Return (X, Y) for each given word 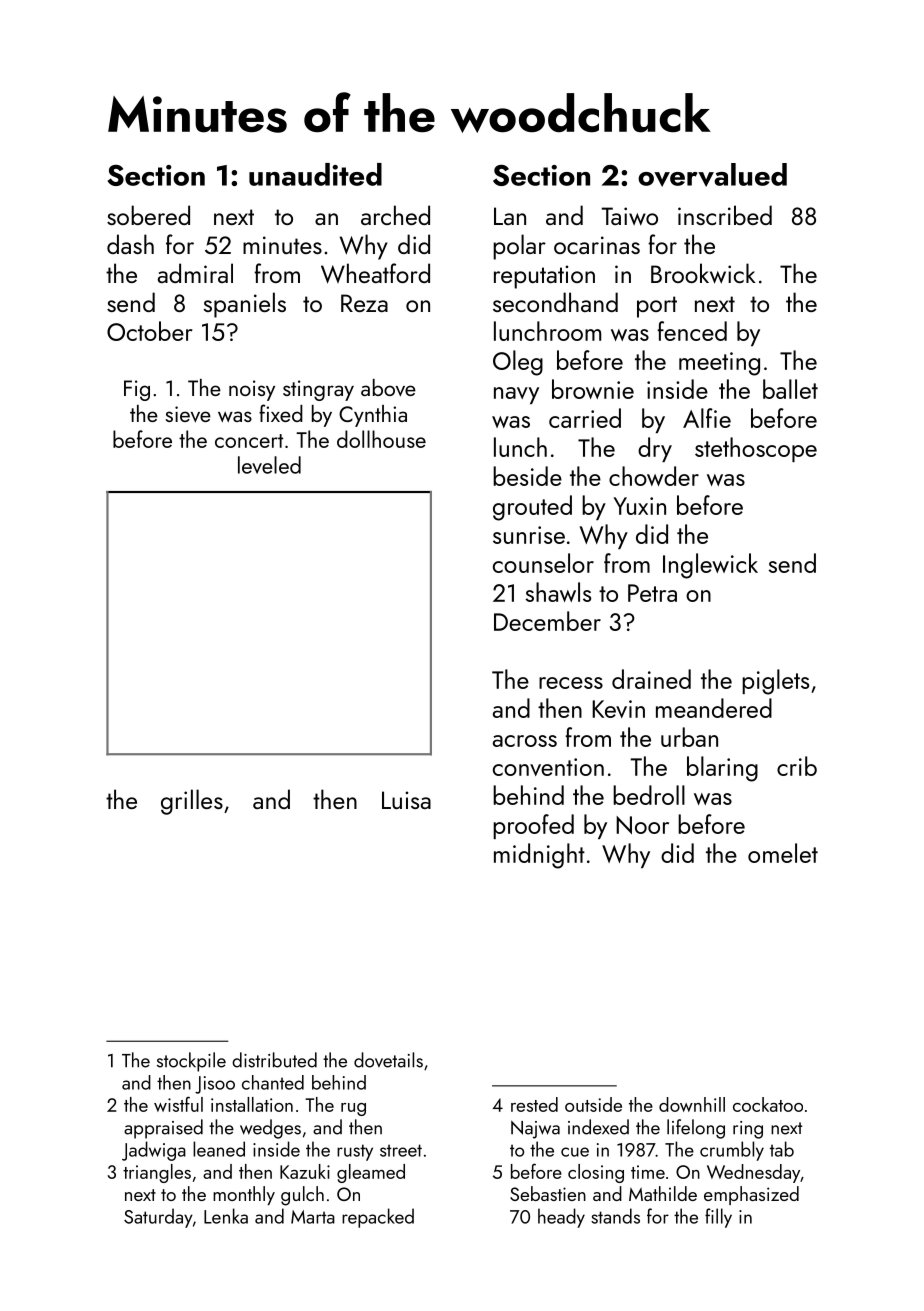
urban (689, 737)
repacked (378, 1218)
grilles (192, 802)
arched (395, 215)
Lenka (226, 1216)
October (149, 331)
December (547, 621)
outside (593, 1104)
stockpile (191, 1062)
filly (718, 1218)
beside (527, 476)
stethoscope (756, 449)
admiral (195, 273)
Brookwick (703, 273)
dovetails (388, 1060)
